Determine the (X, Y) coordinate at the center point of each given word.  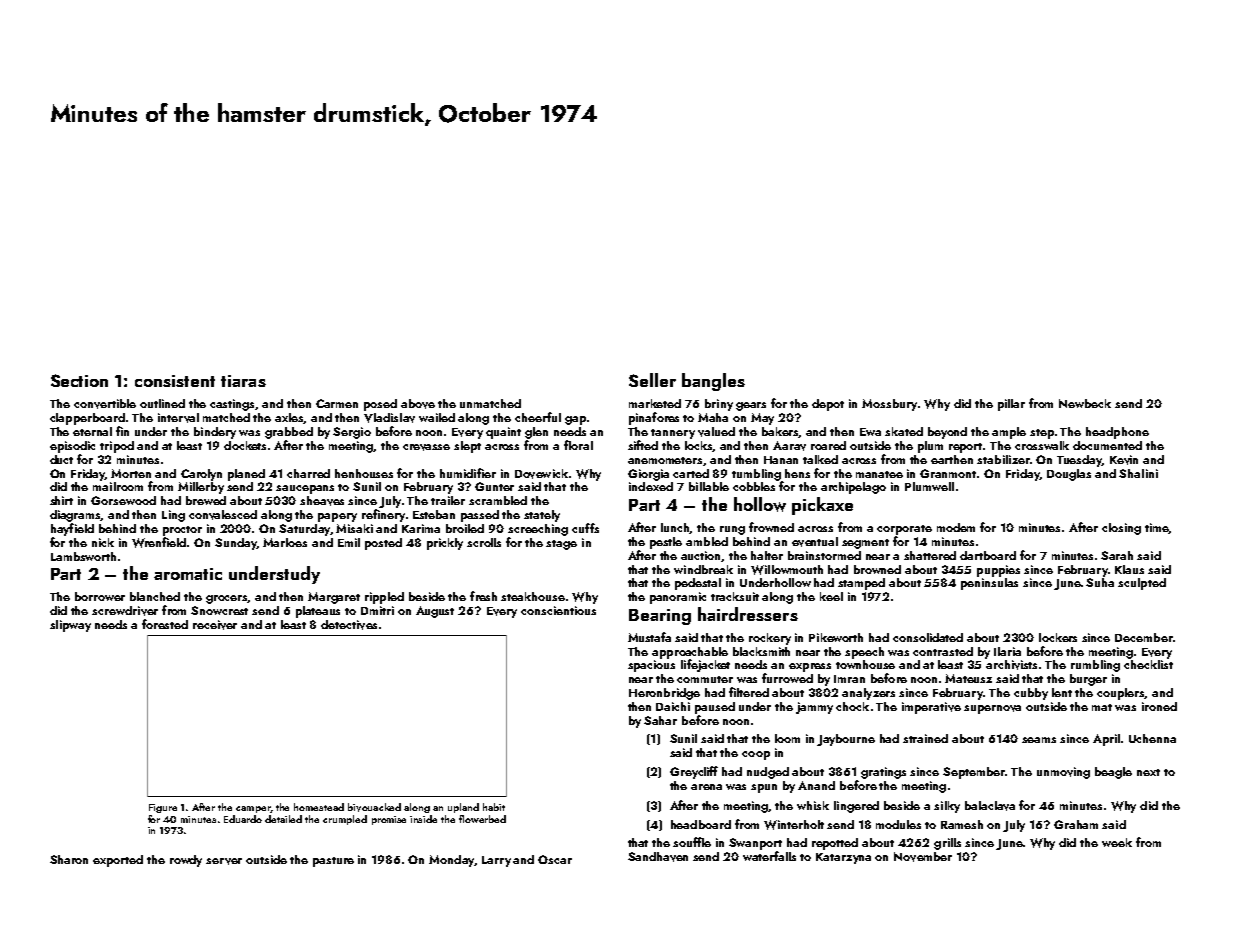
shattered (930, 555)
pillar (1011, 405)
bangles (713, 382)
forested (165, 624)
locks (699, 446)
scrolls (484, 542)
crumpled (345, 820)
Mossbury (889, 405)
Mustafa (649, 637)
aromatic (188, 574)
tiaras (243, 381)
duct (61, 459)
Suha (1100, 582)
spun (764, 788)
